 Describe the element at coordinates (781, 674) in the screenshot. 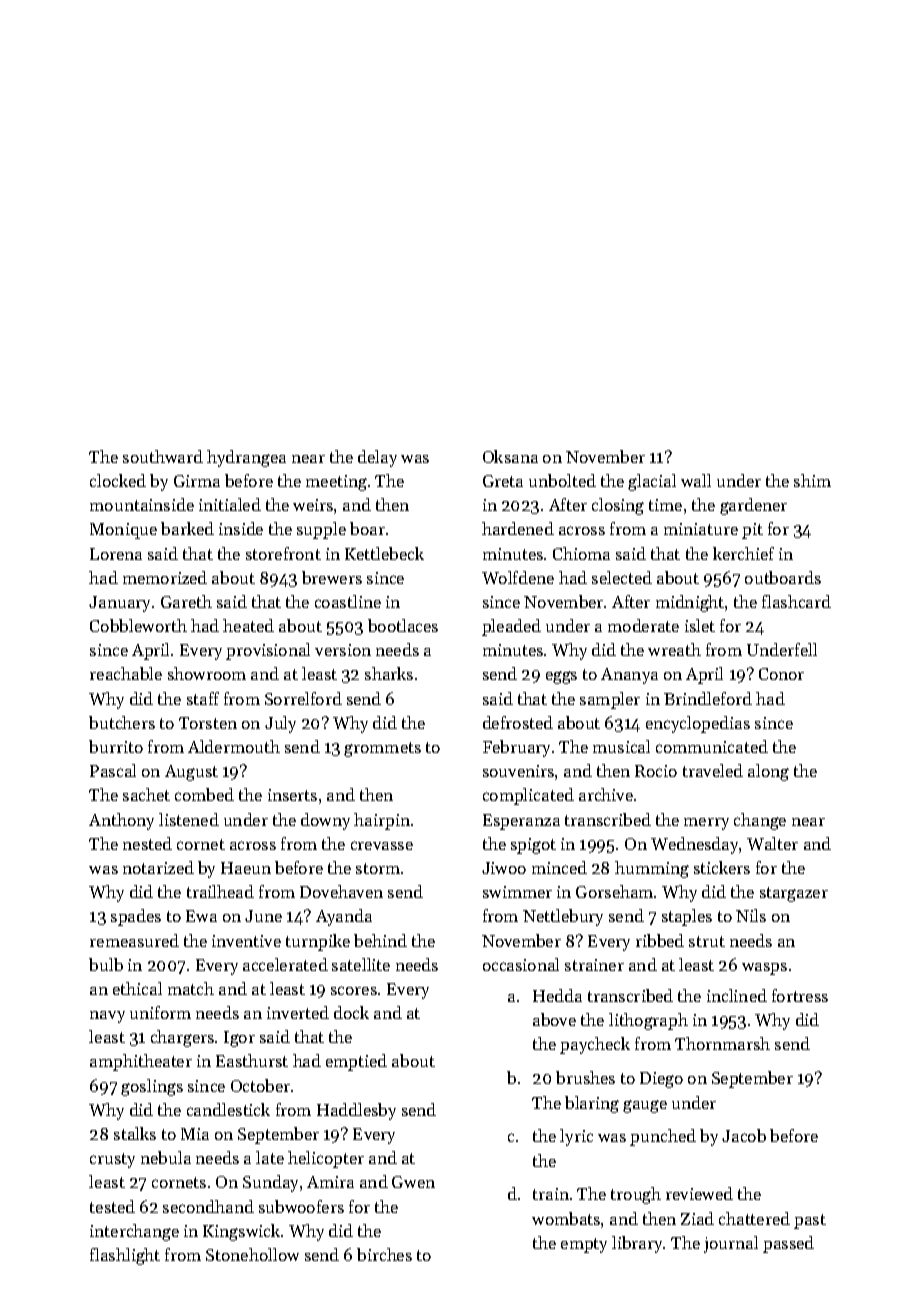

I see `Conor` at that location.
